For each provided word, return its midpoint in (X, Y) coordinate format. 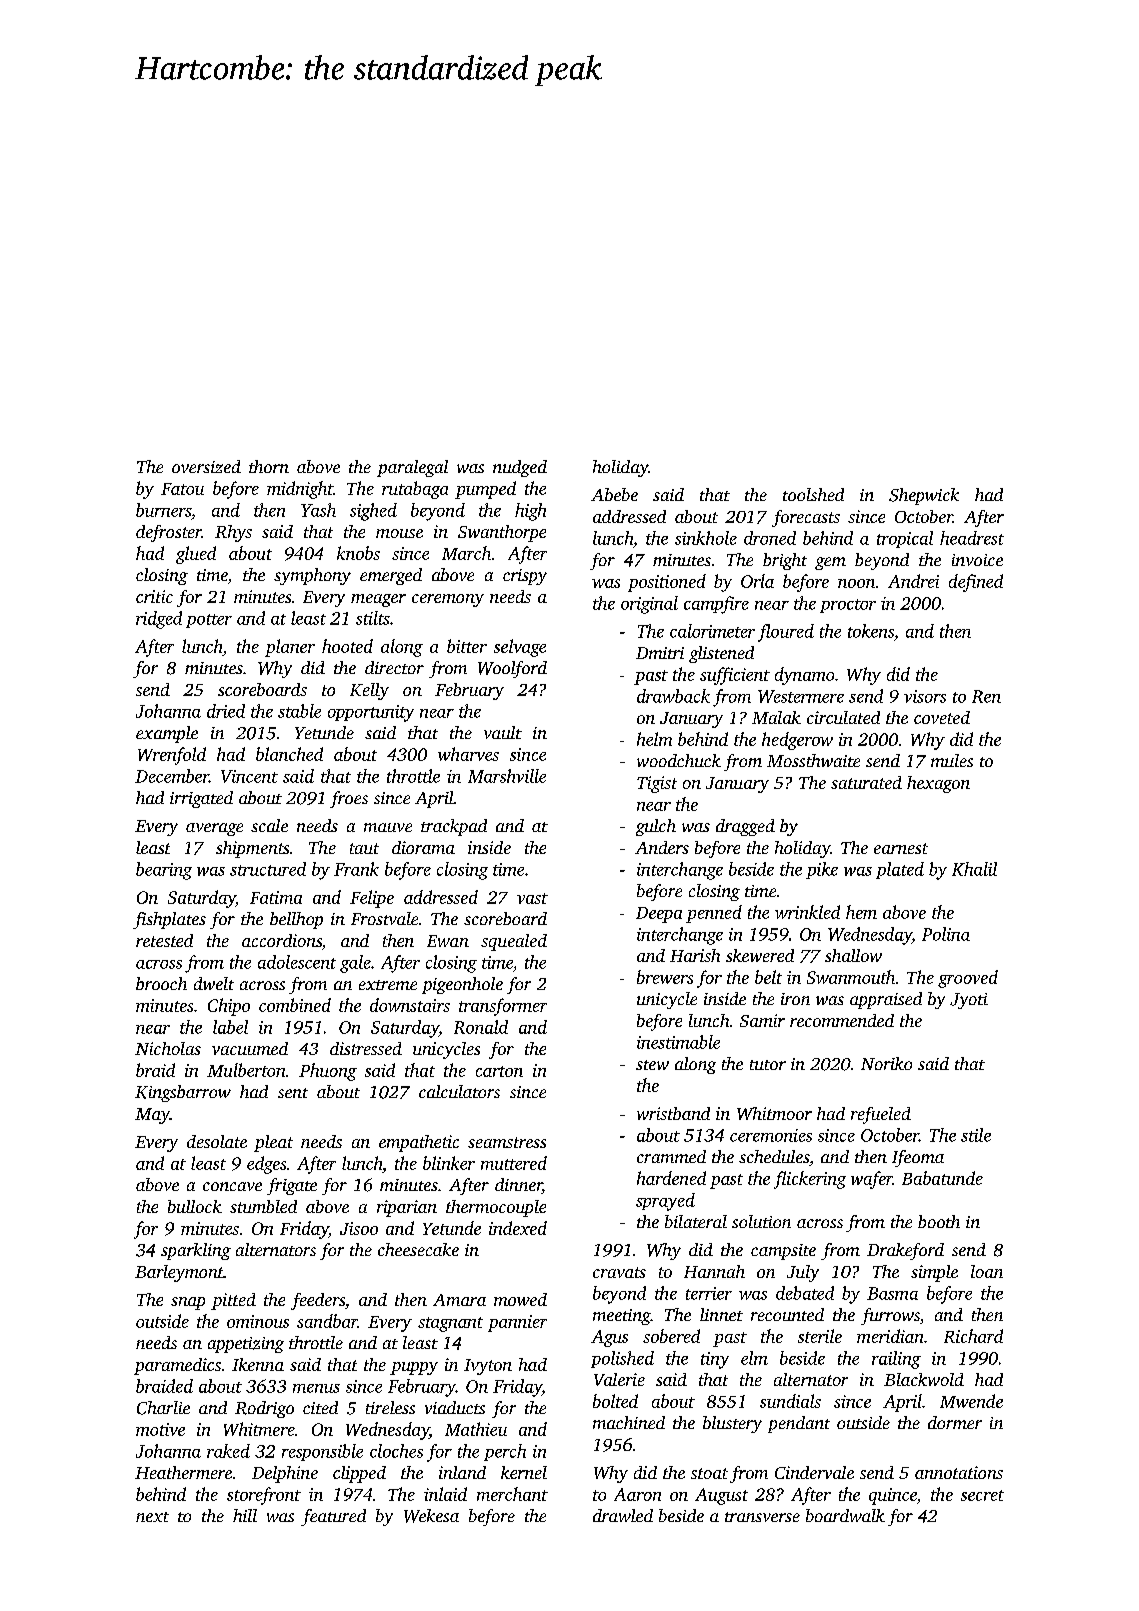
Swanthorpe (502, 533)
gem (830, 563)
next (152, 1517)
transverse (762, 1517)
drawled (623, 1515)
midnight (300, 490)
